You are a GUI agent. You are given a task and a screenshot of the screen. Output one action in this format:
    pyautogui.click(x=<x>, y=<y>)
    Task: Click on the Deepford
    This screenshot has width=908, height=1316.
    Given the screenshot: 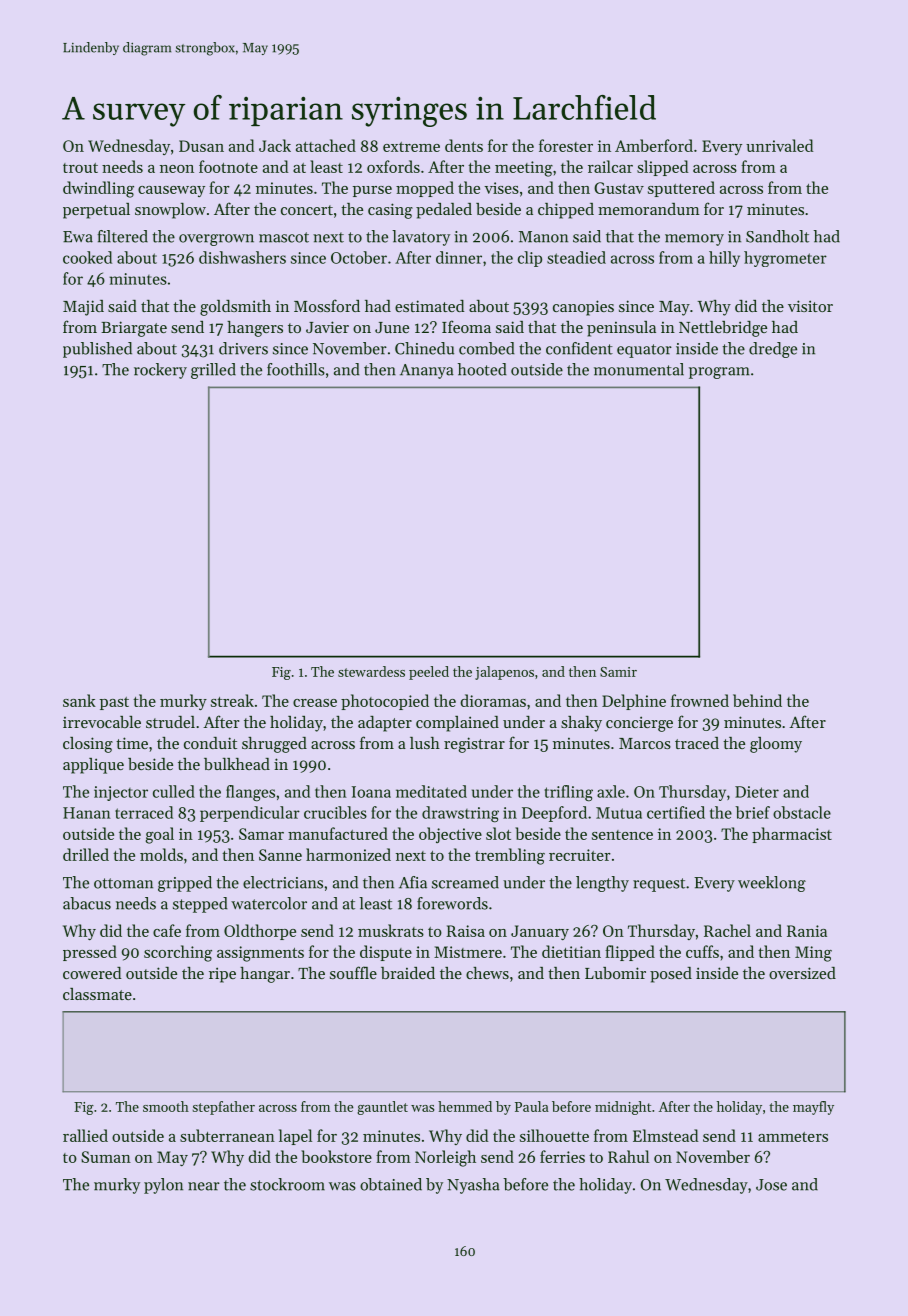 What is the action you would take?
    pyautogui.click(x=554, y=814)
